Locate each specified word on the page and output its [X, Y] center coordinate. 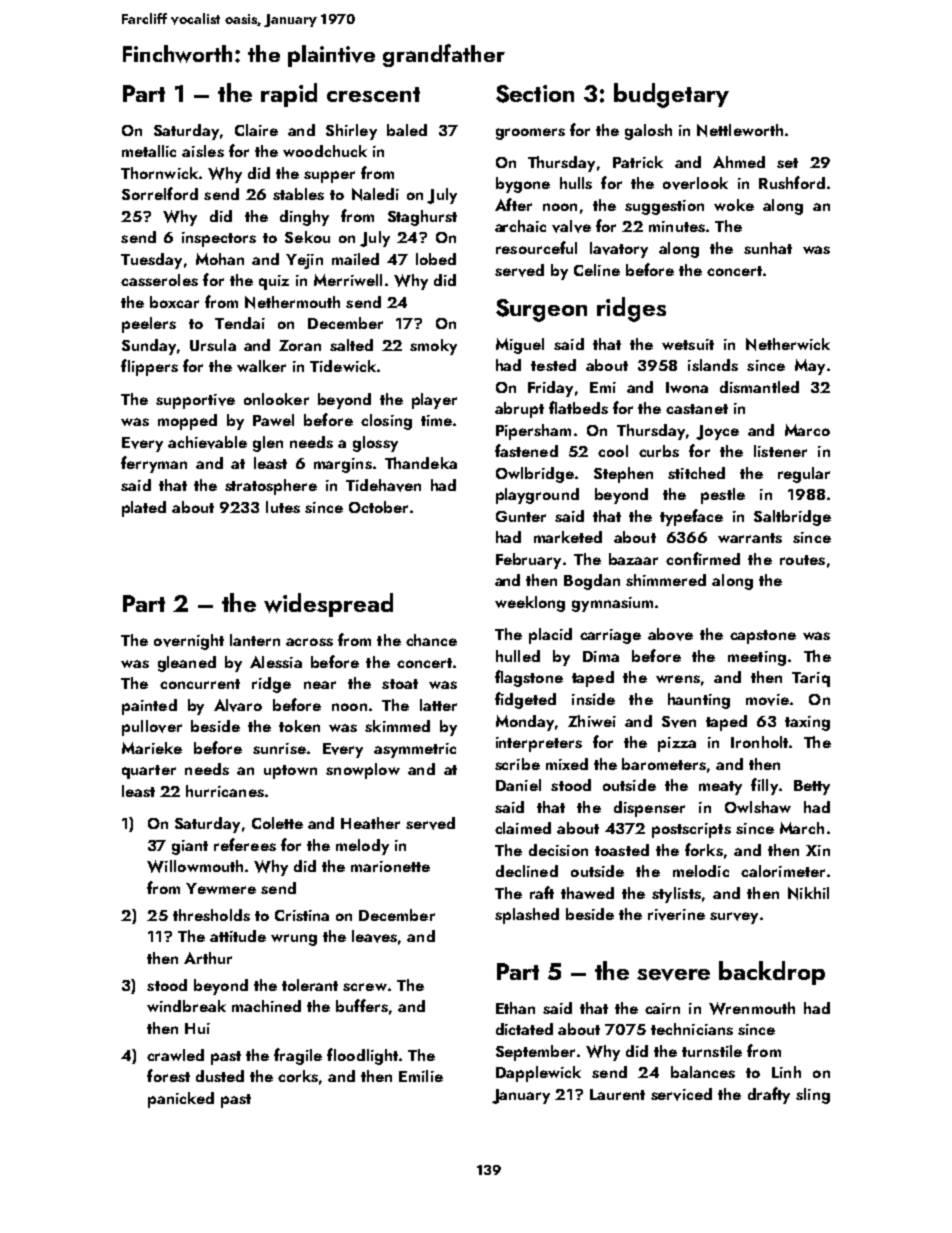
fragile [298, 1056]
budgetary [671, 95]
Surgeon [541, 310]
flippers [149, 367]
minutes [677, 226]
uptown [290, 772]
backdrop [772, 973]
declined [527, 871]
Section [535, 94]
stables [298, 194]
